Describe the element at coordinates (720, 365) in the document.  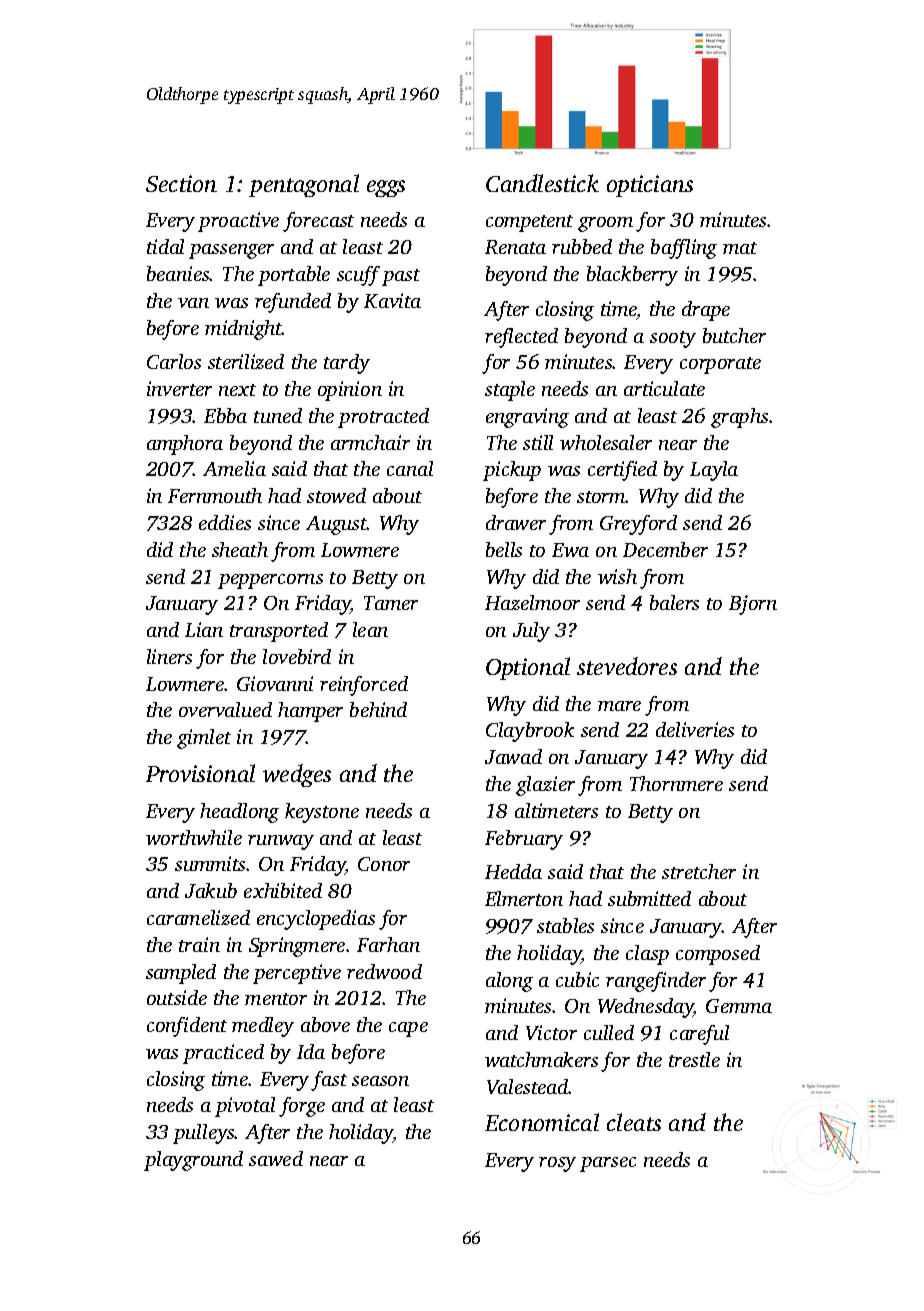
I see `corporate` at that location.
